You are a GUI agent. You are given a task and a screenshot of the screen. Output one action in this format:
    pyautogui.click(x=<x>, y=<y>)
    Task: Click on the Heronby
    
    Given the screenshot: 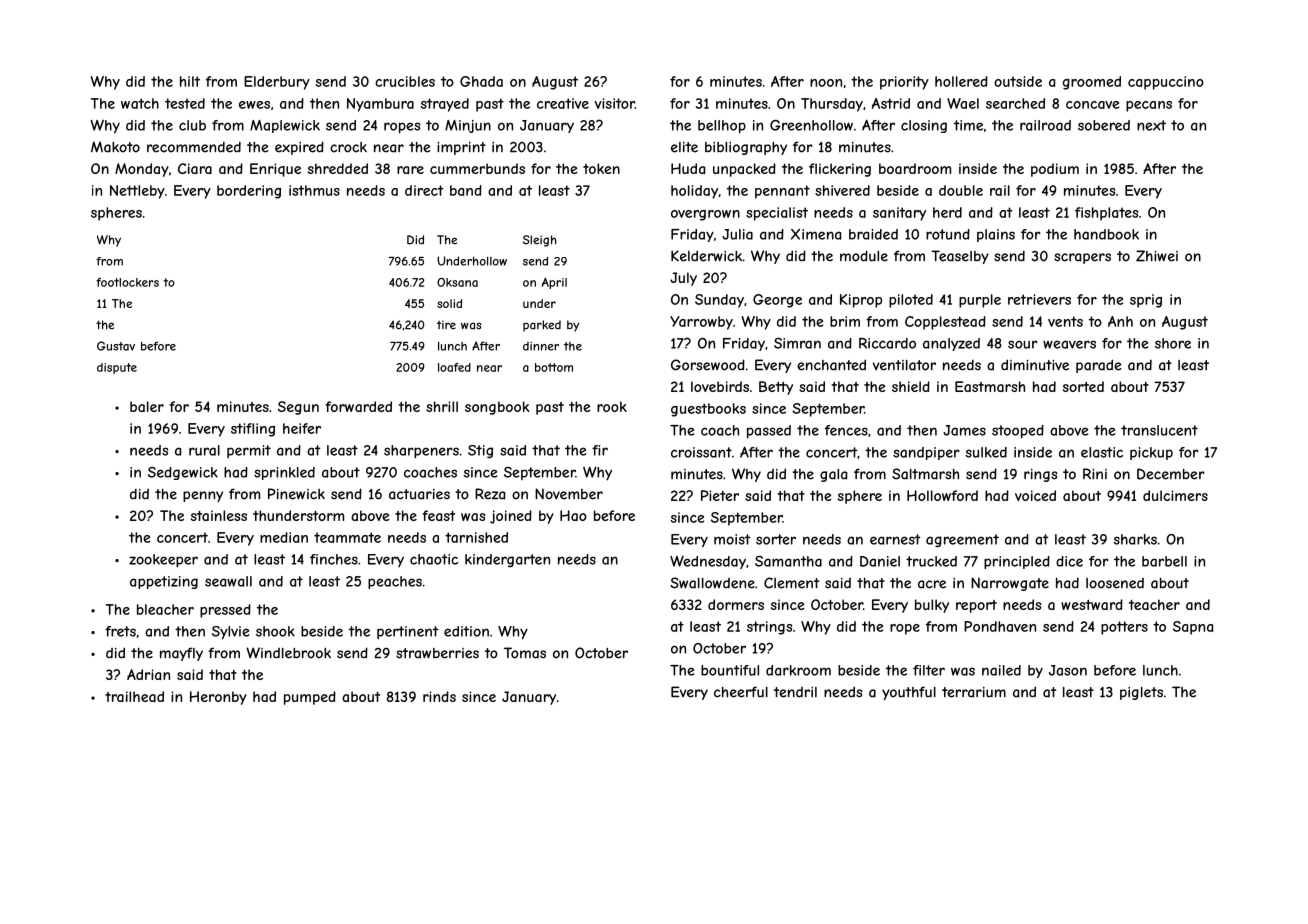 What is the action you would take?
    pyautogui.click(x=218, y=698)
